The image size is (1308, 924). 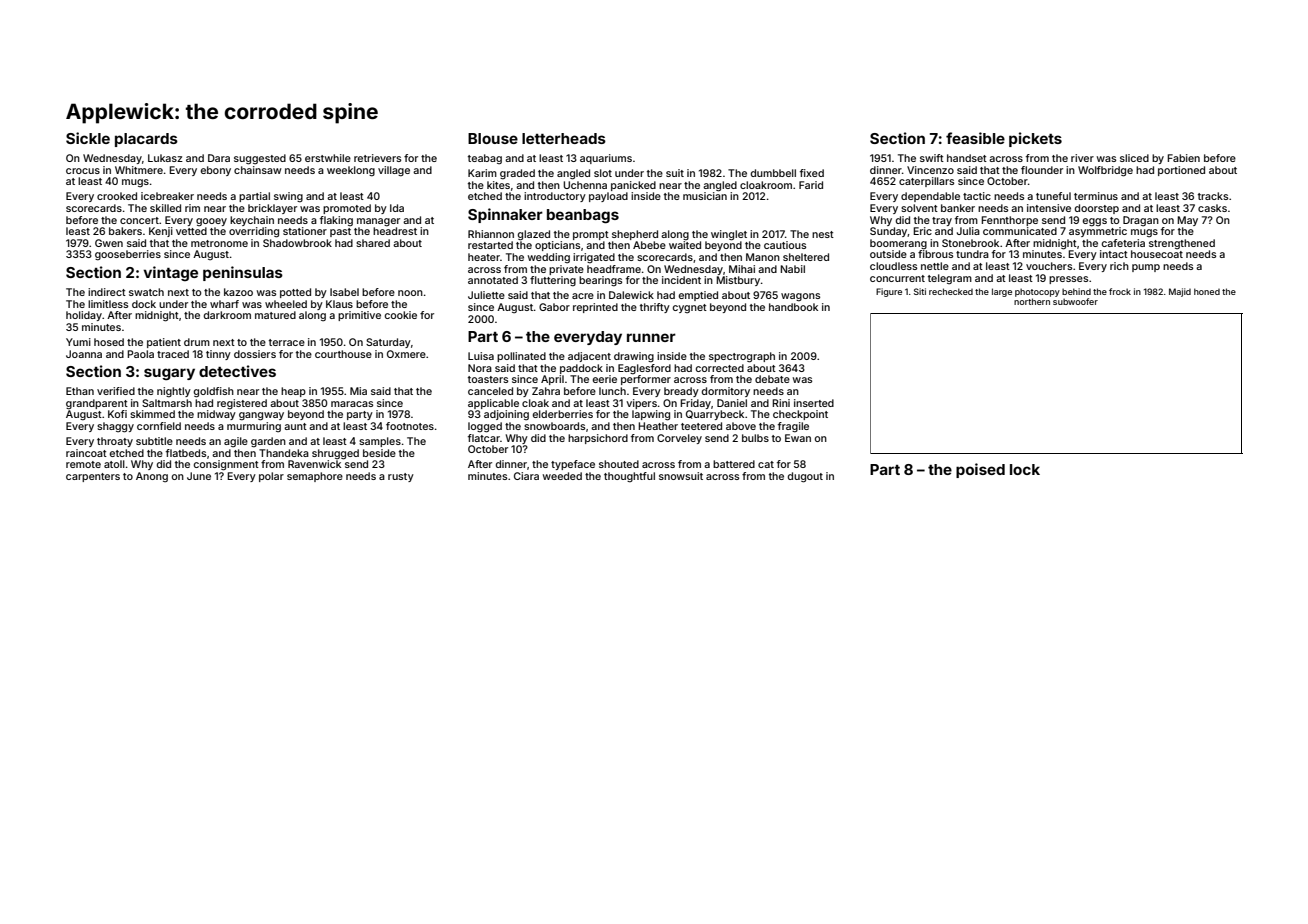 What do you see at coordinates (1097, 209) in the screenshot?
I see `doorstep` at bounding box center [1097, 209].
